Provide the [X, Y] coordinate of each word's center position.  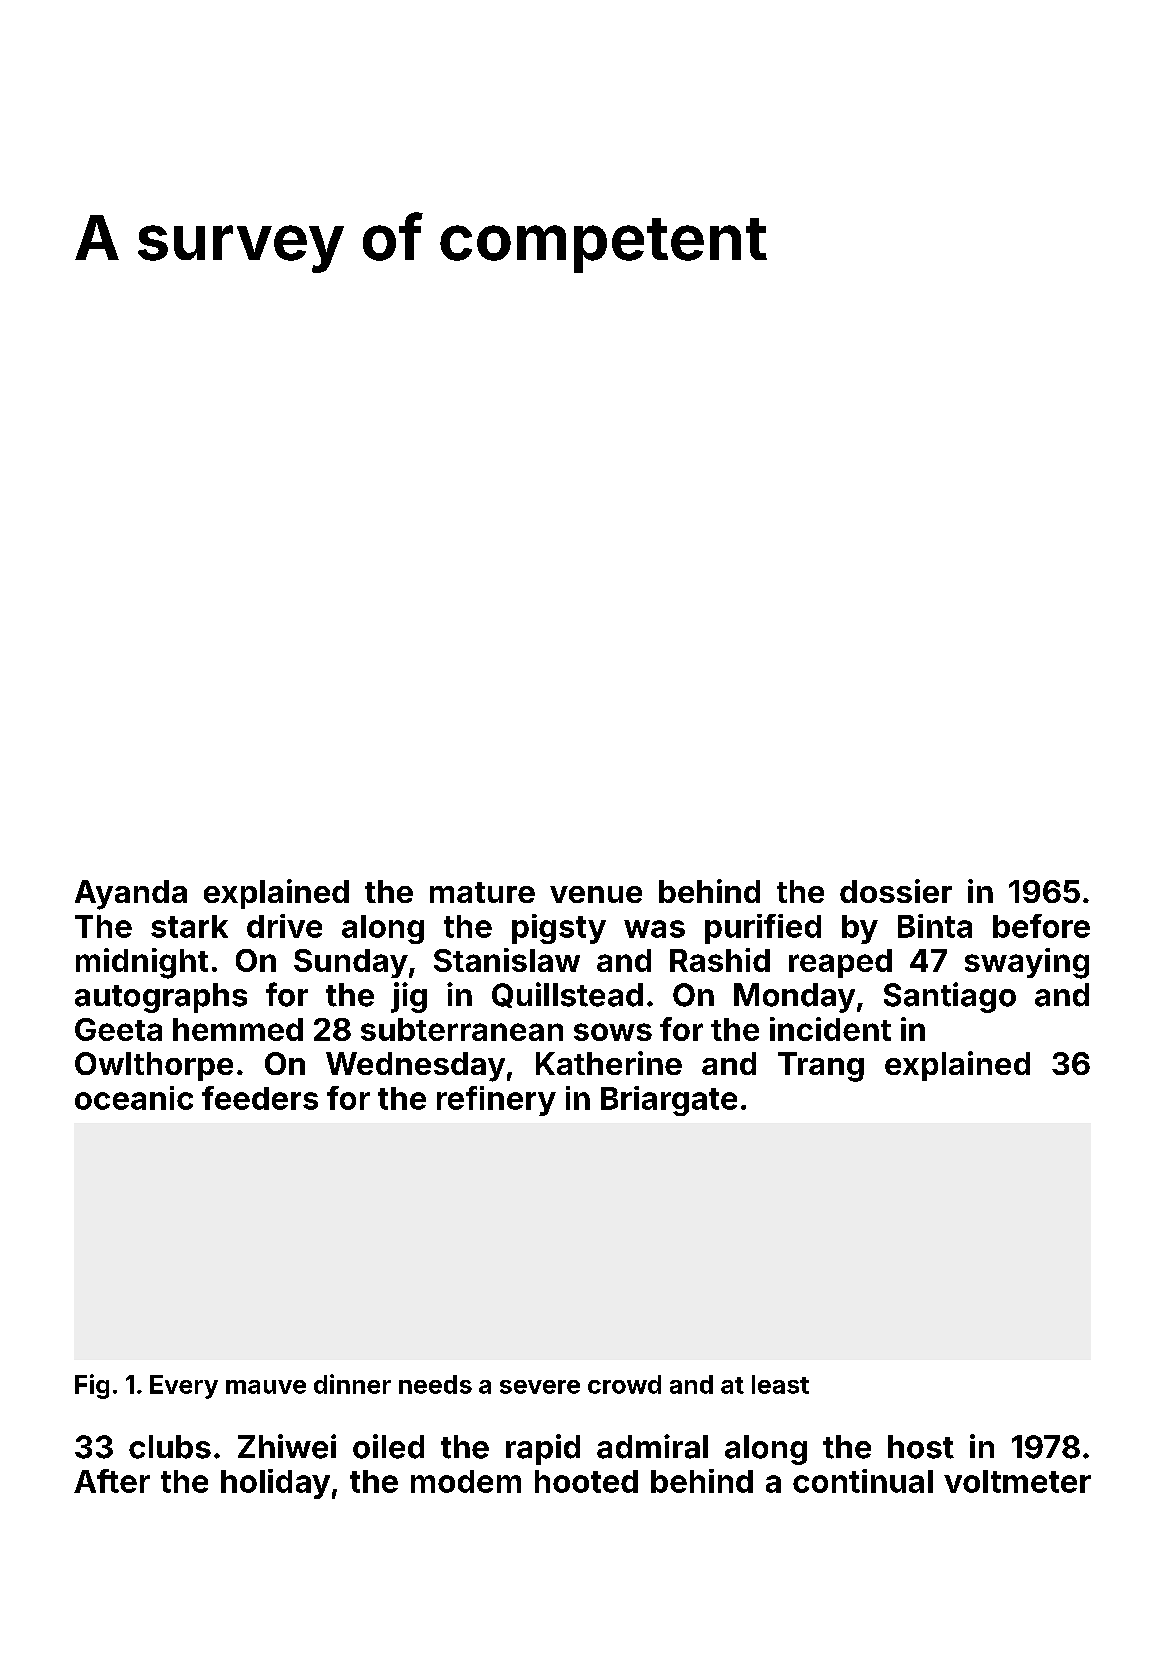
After [112, 1481]
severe [540, 1387]
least [780, 1384]
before [1041, 926]
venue [596, 894]
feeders [260, 1098]
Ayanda [131, 895]
